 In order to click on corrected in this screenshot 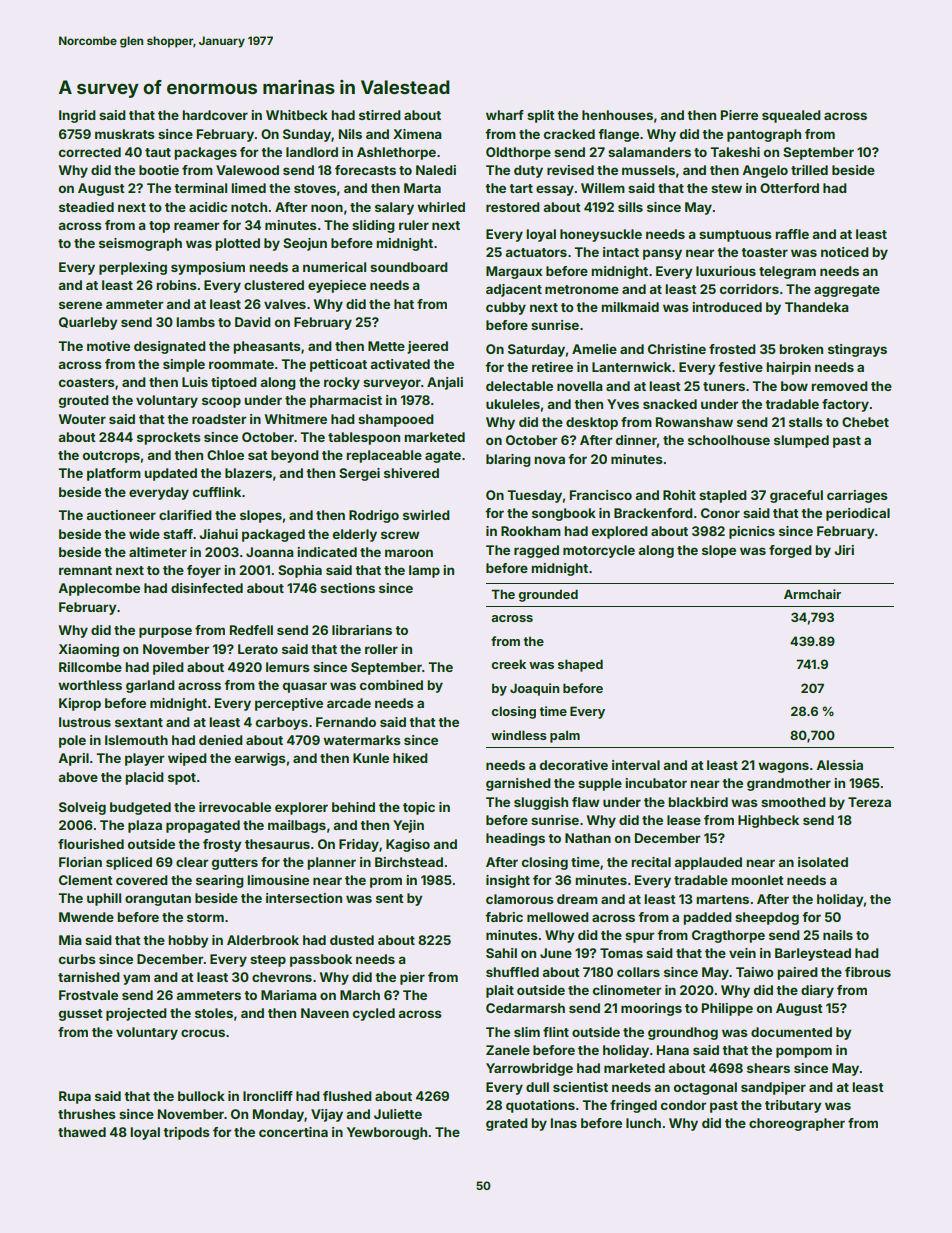, I will do `click(90, 152)`.
